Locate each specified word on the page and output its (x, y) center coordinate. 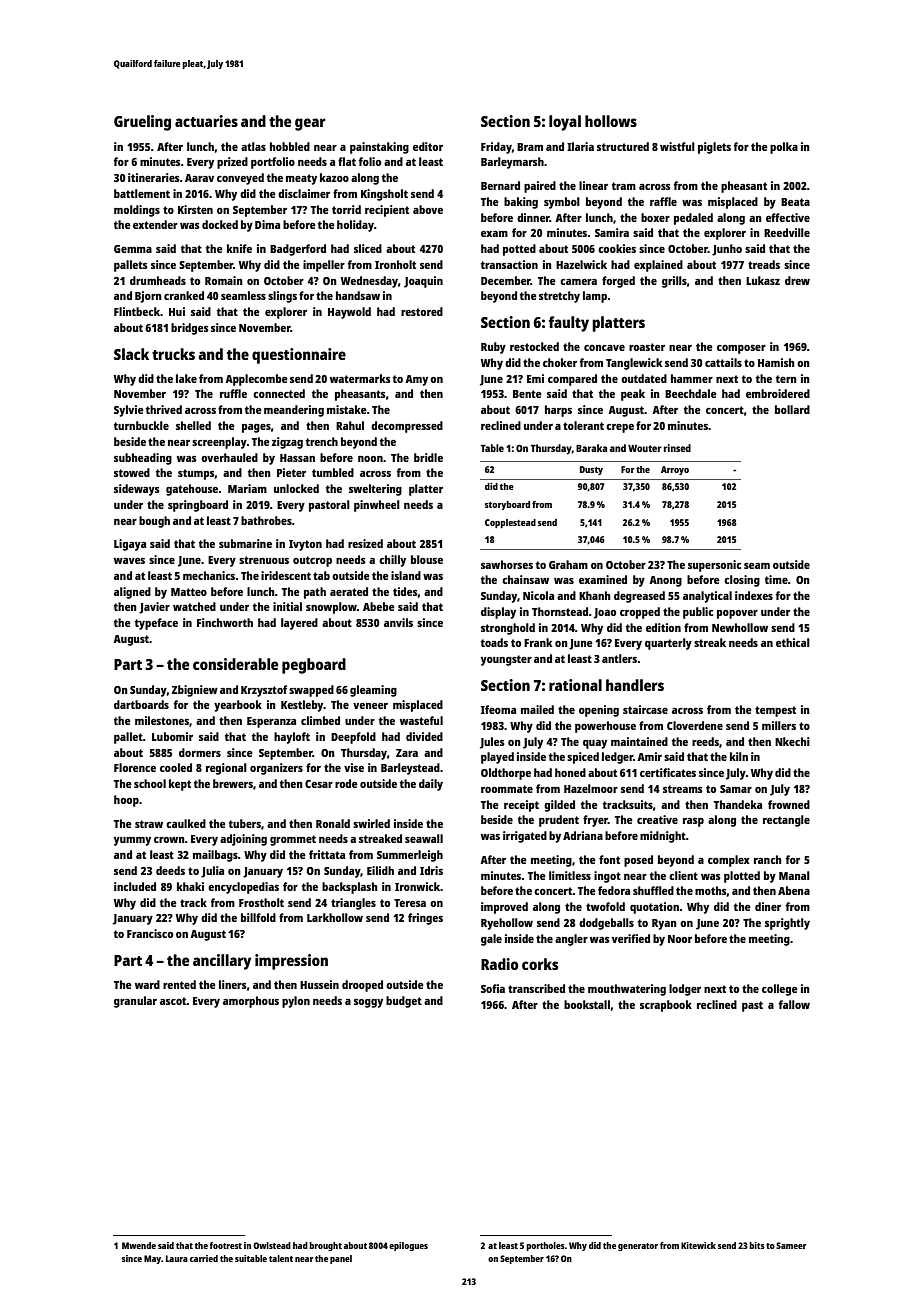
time (776, 579)
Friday (496, 148)
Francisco (150, 933)
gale (491, 940)
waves (129, 561)
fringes (425, 919)
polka (784, 148)
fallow (794, 1004)
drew (797, 280)
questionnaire (299, 356)
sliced (368, 248)
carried (204, 1258)
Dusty (591, 470)
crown (169, 840)
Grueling (142, 123)
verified (631, 938)
